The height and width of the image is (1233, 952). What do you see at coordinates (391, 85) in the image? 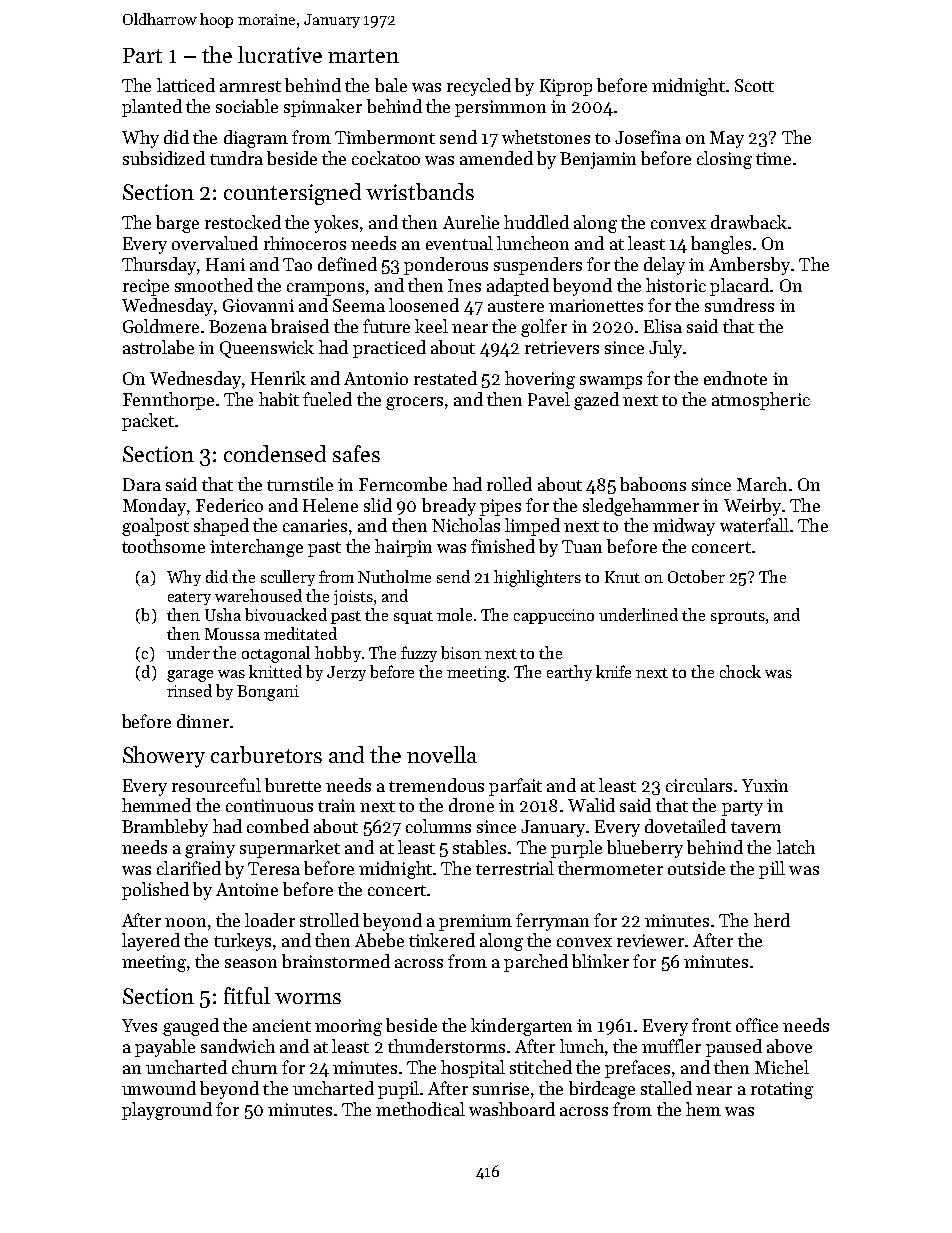
I see `bale` at bounding box center [391, 85].
